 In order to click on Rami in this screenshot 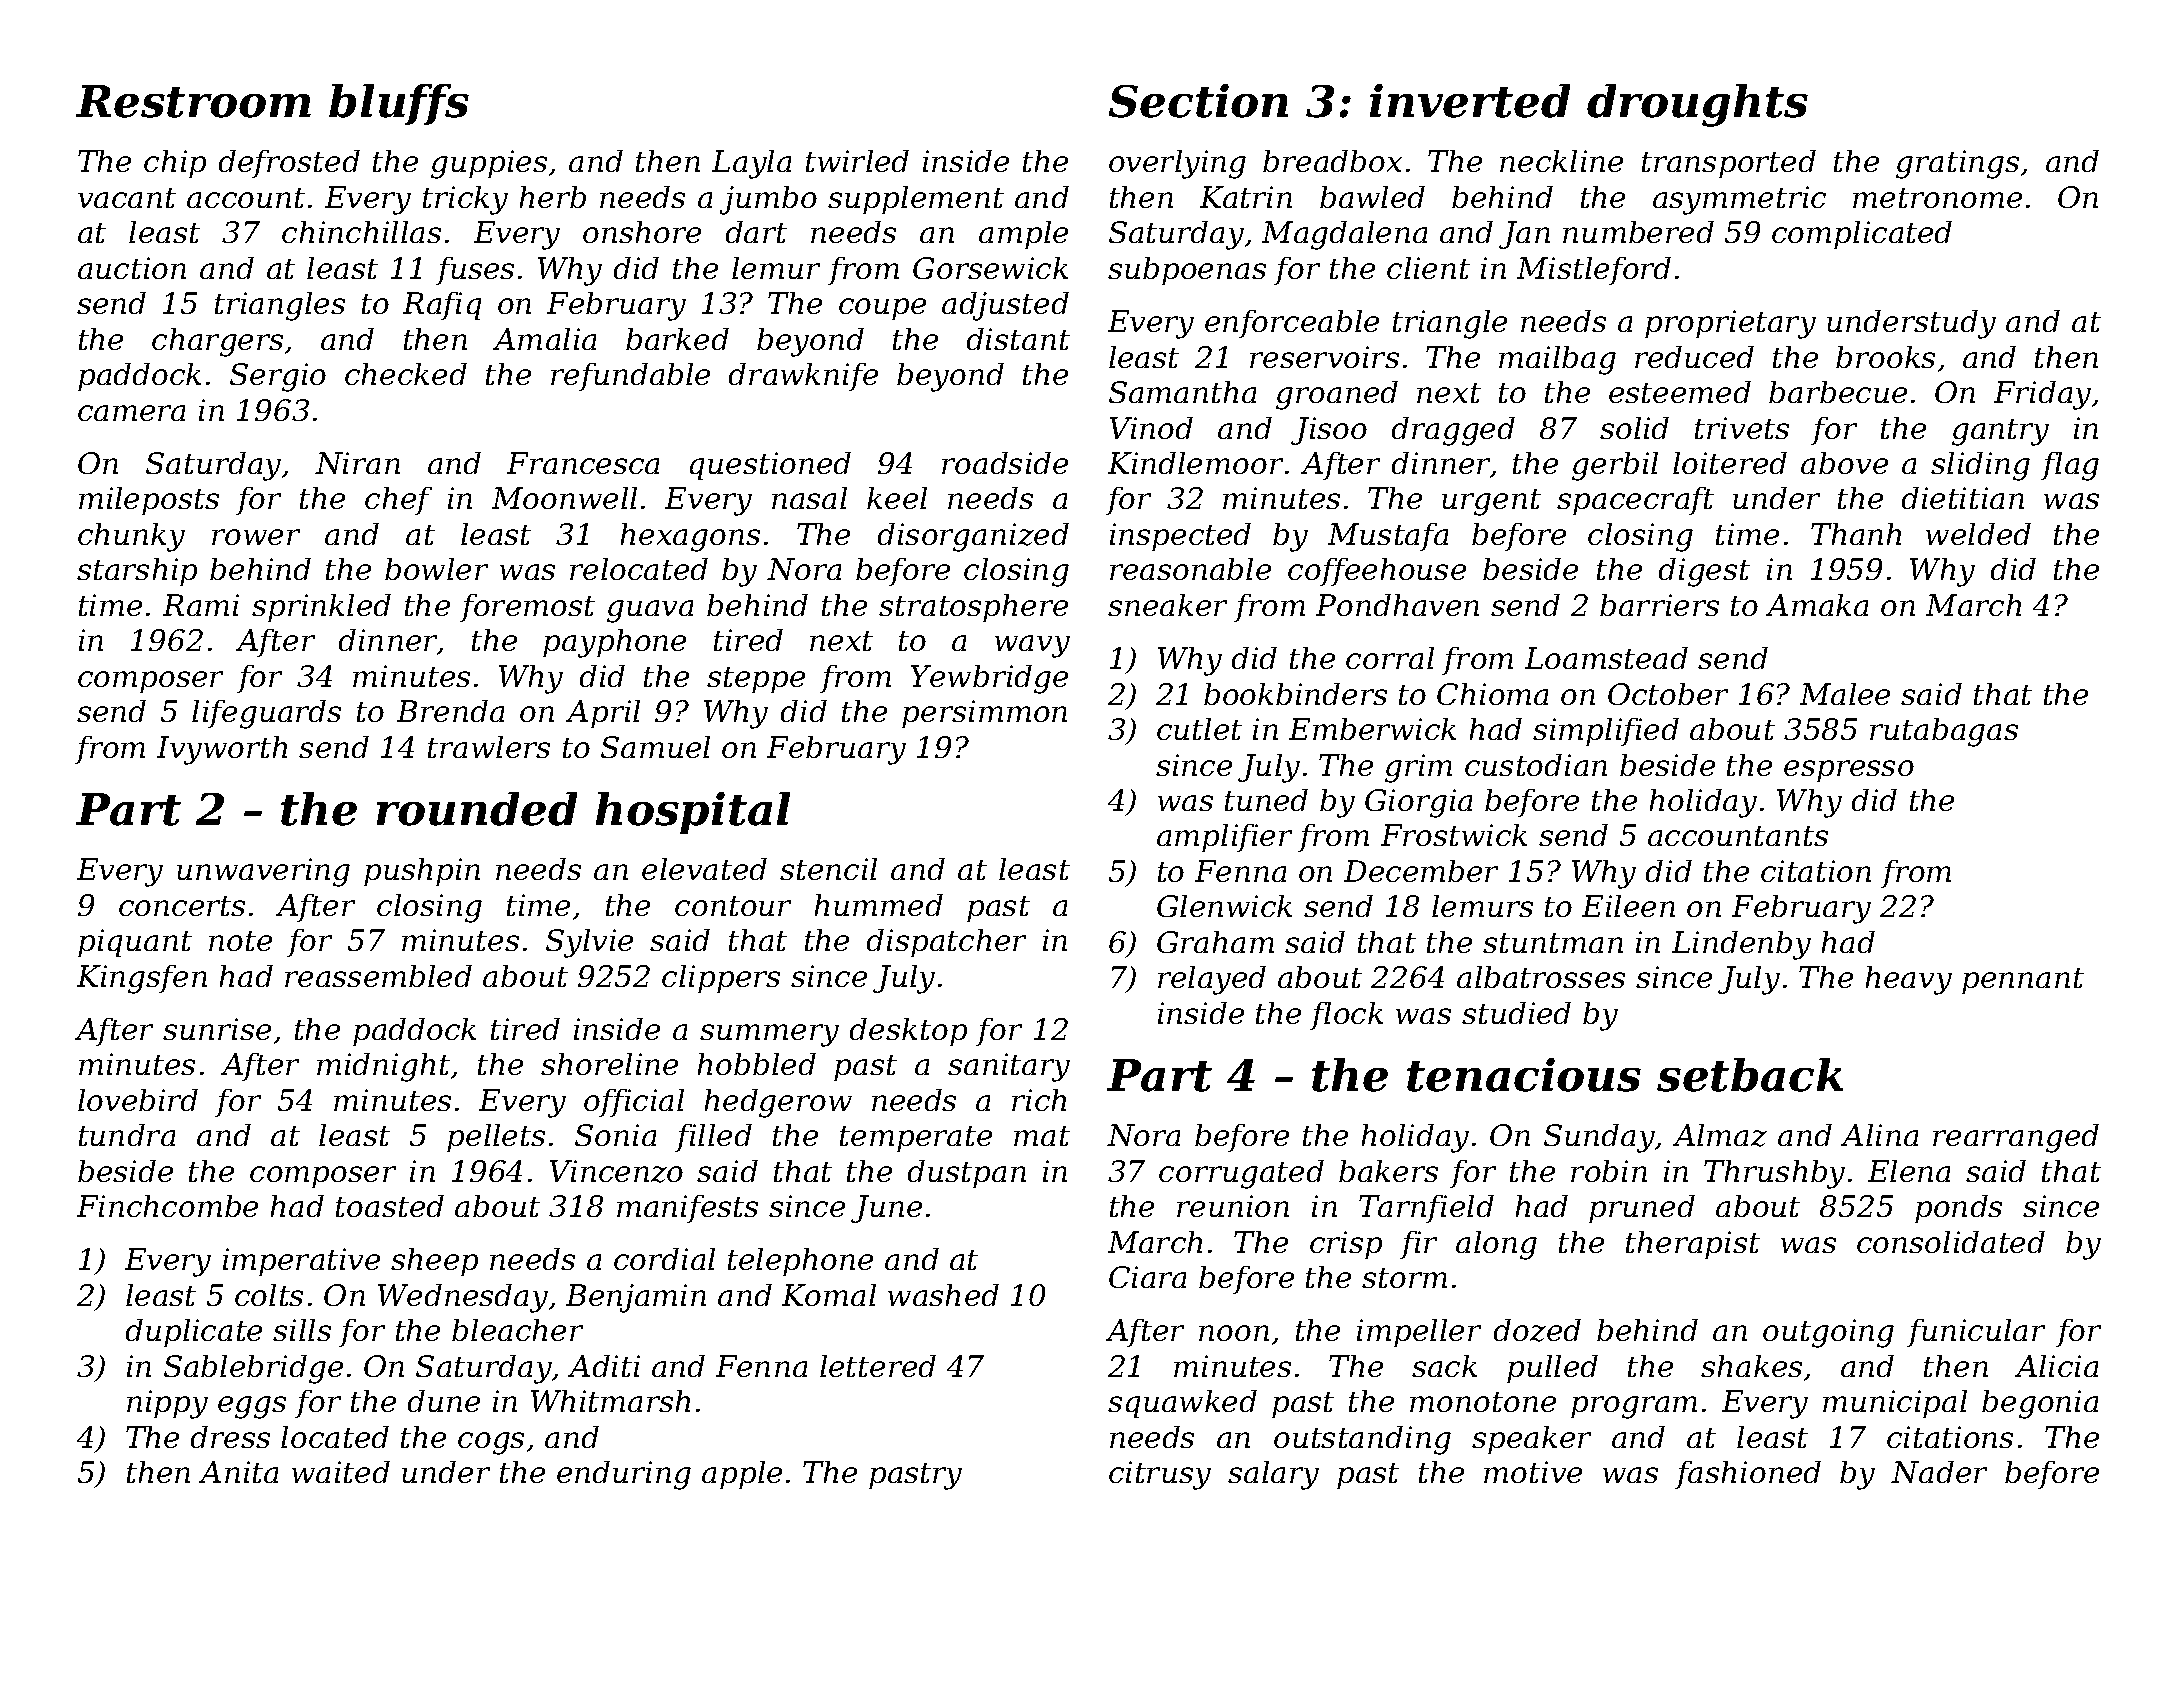, I will do `click(201, 605)`.
